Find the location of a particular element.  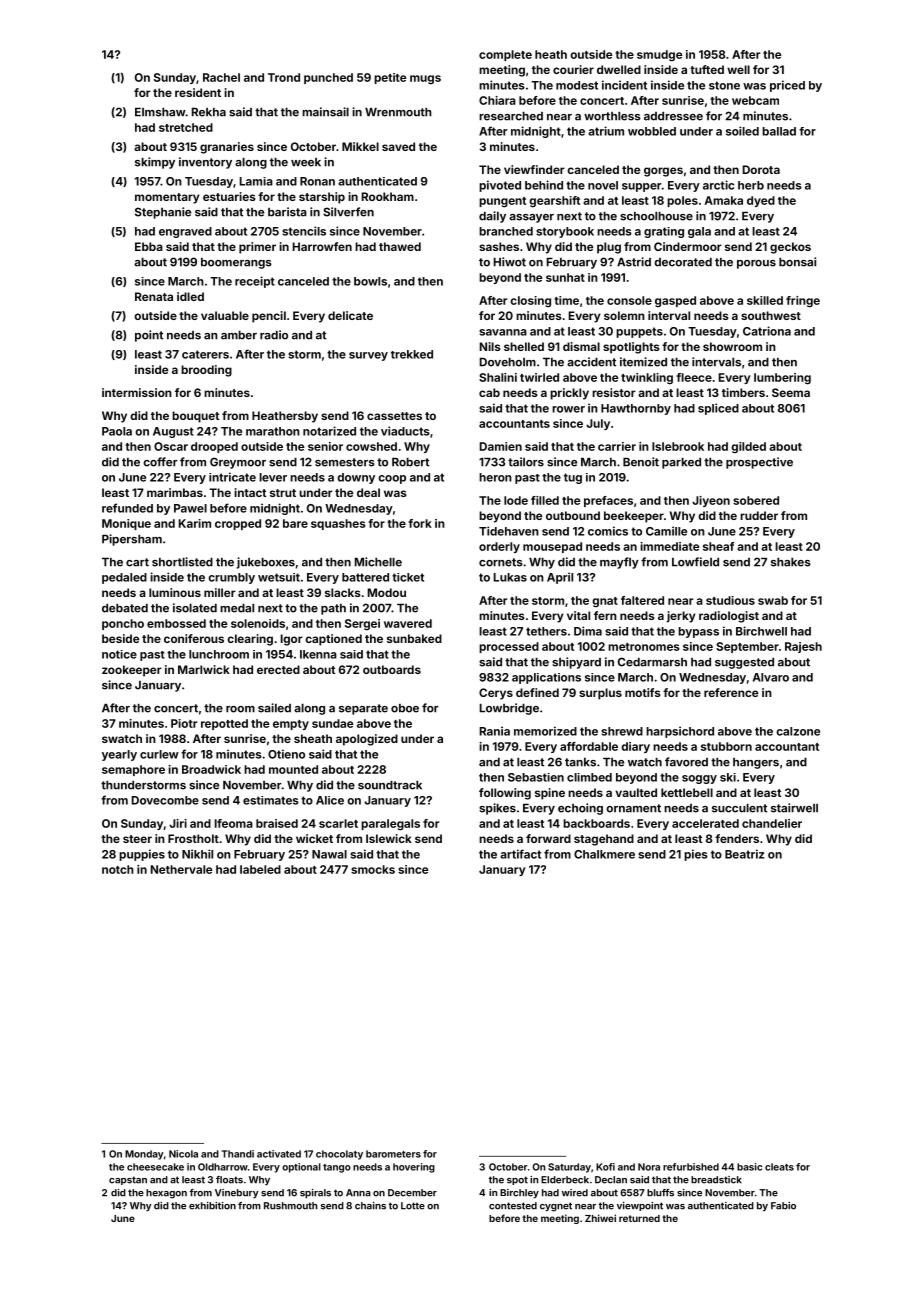

Thandi is located at coordinates (238, 1154).
